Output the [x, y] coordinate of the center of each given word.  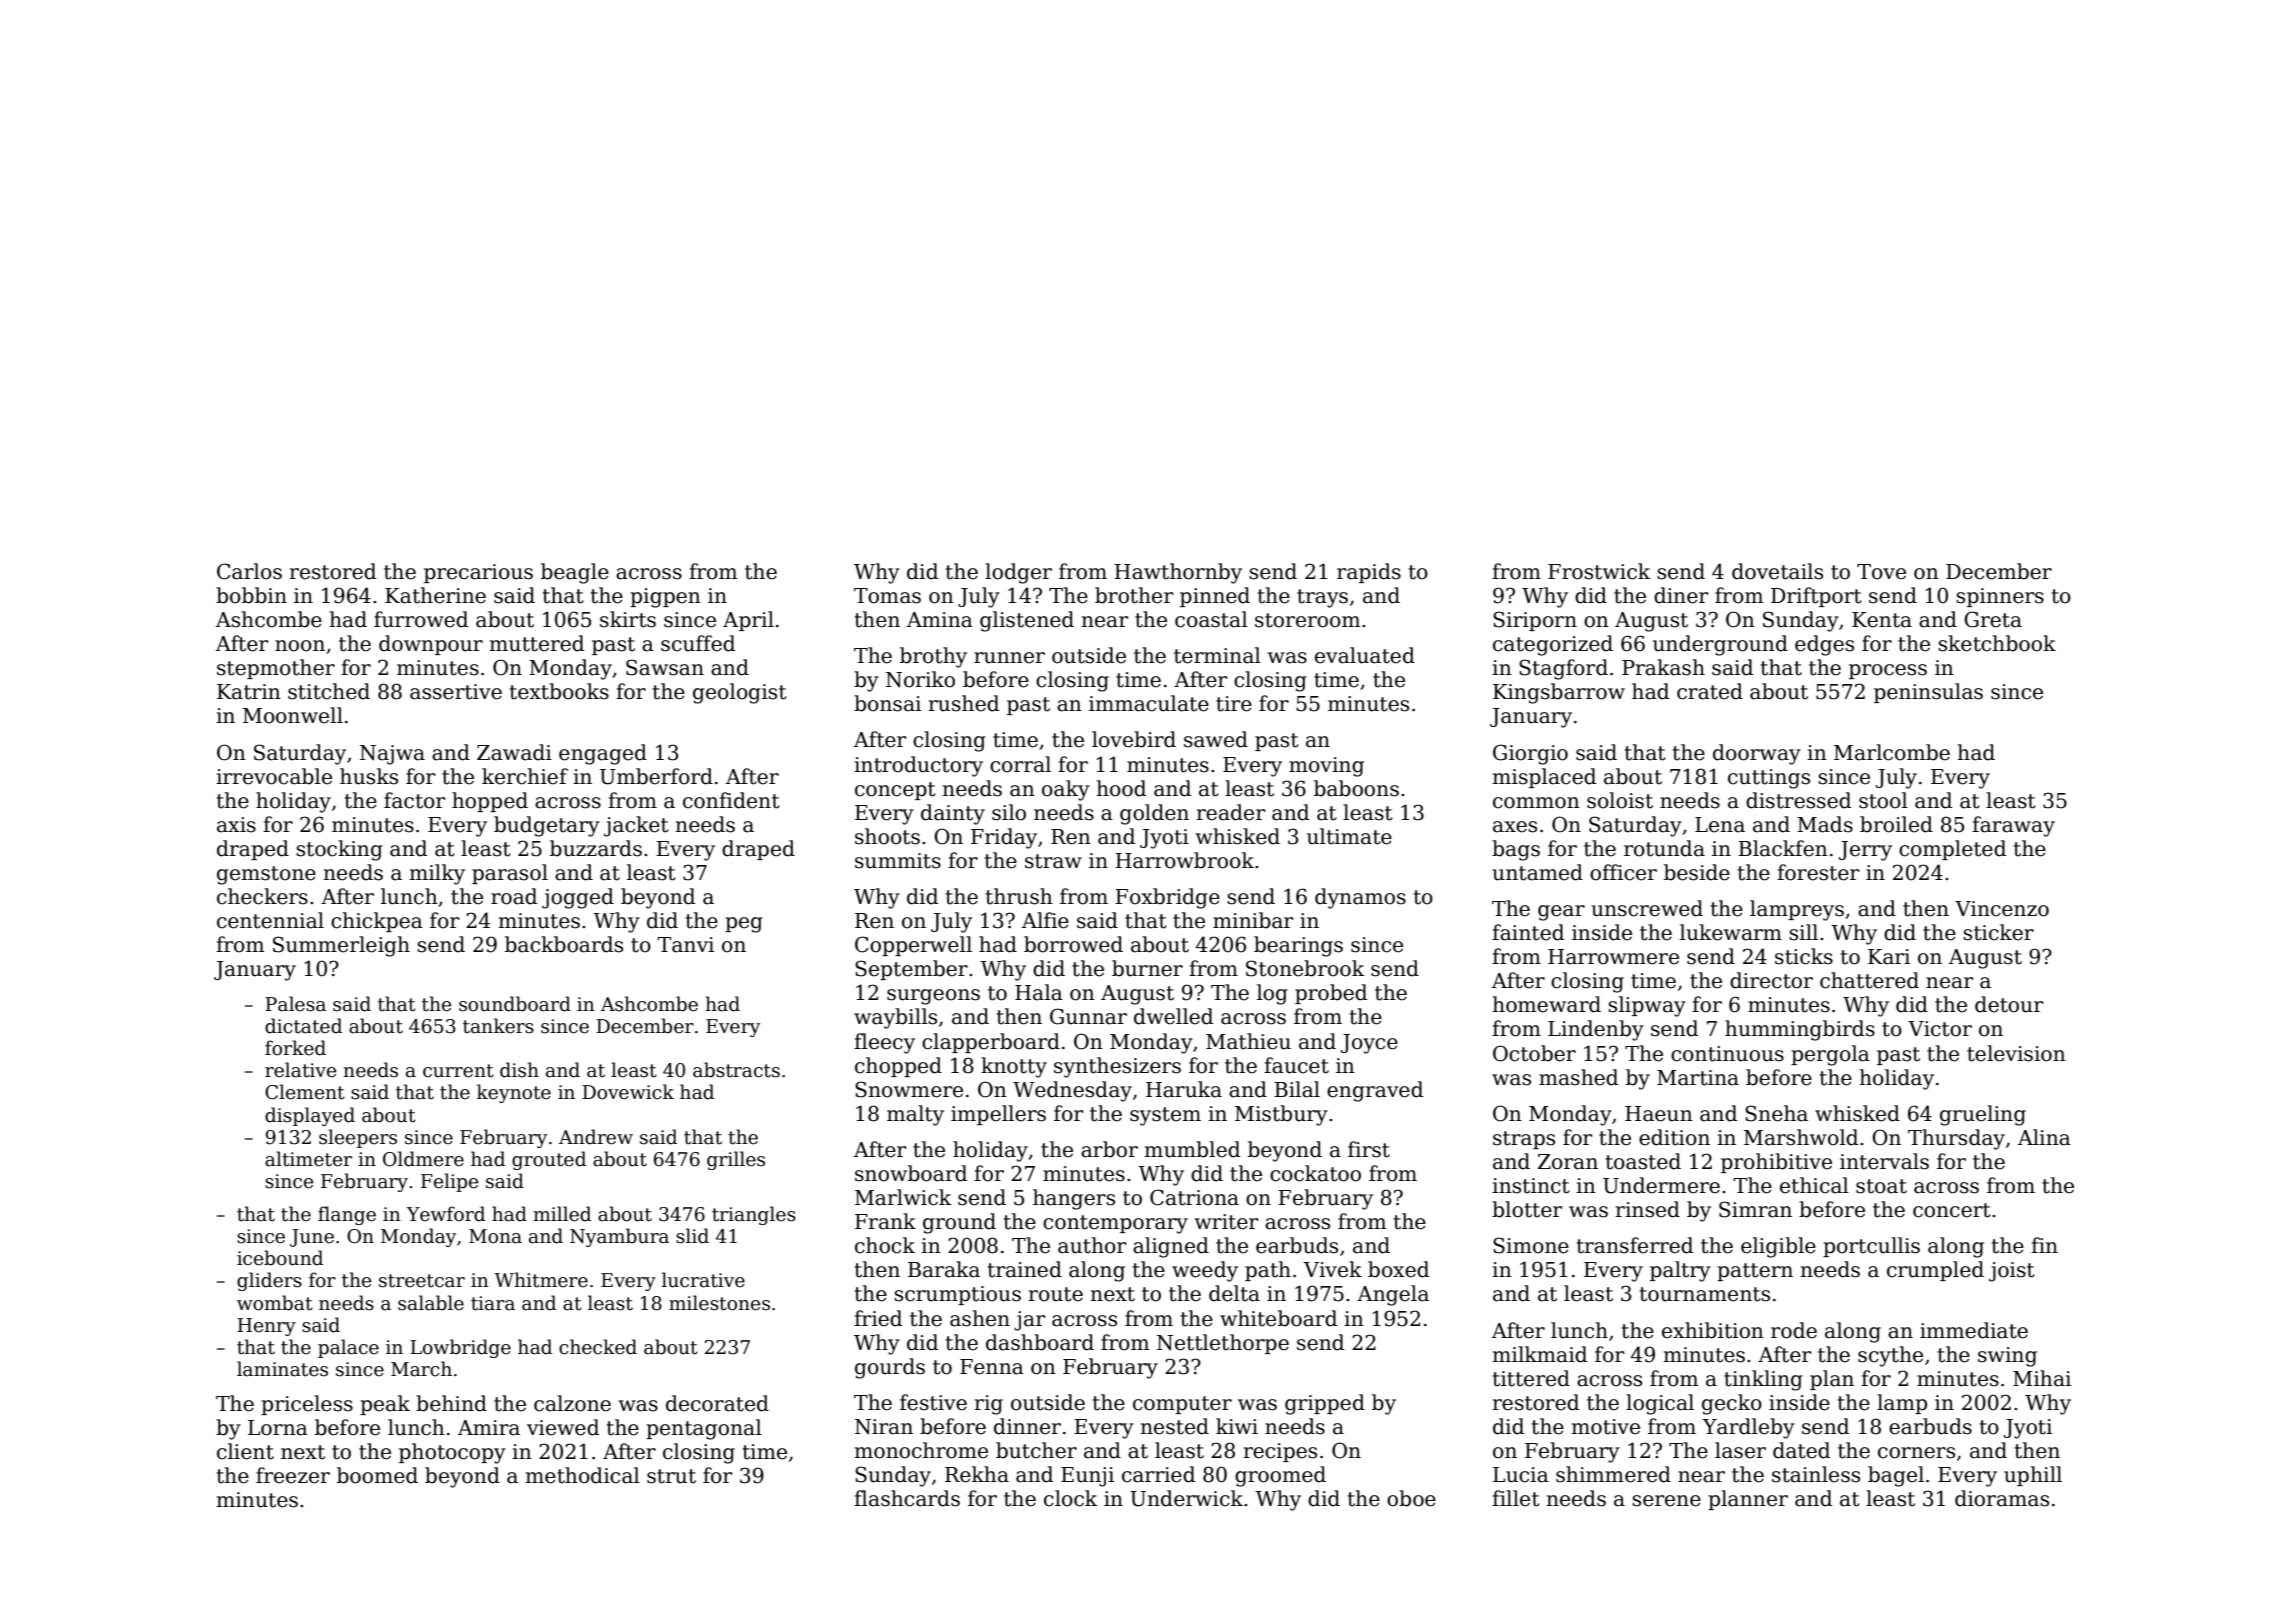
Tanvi [686, 945]
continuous [1727, 1054]
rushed [964, 703]
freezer [293, 1475]
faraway [2013, 826]
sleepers [358, 1138]
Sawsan [665, 667]
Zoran [1568, 1162]
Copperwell [913, 946]
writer [1226, 1222]
